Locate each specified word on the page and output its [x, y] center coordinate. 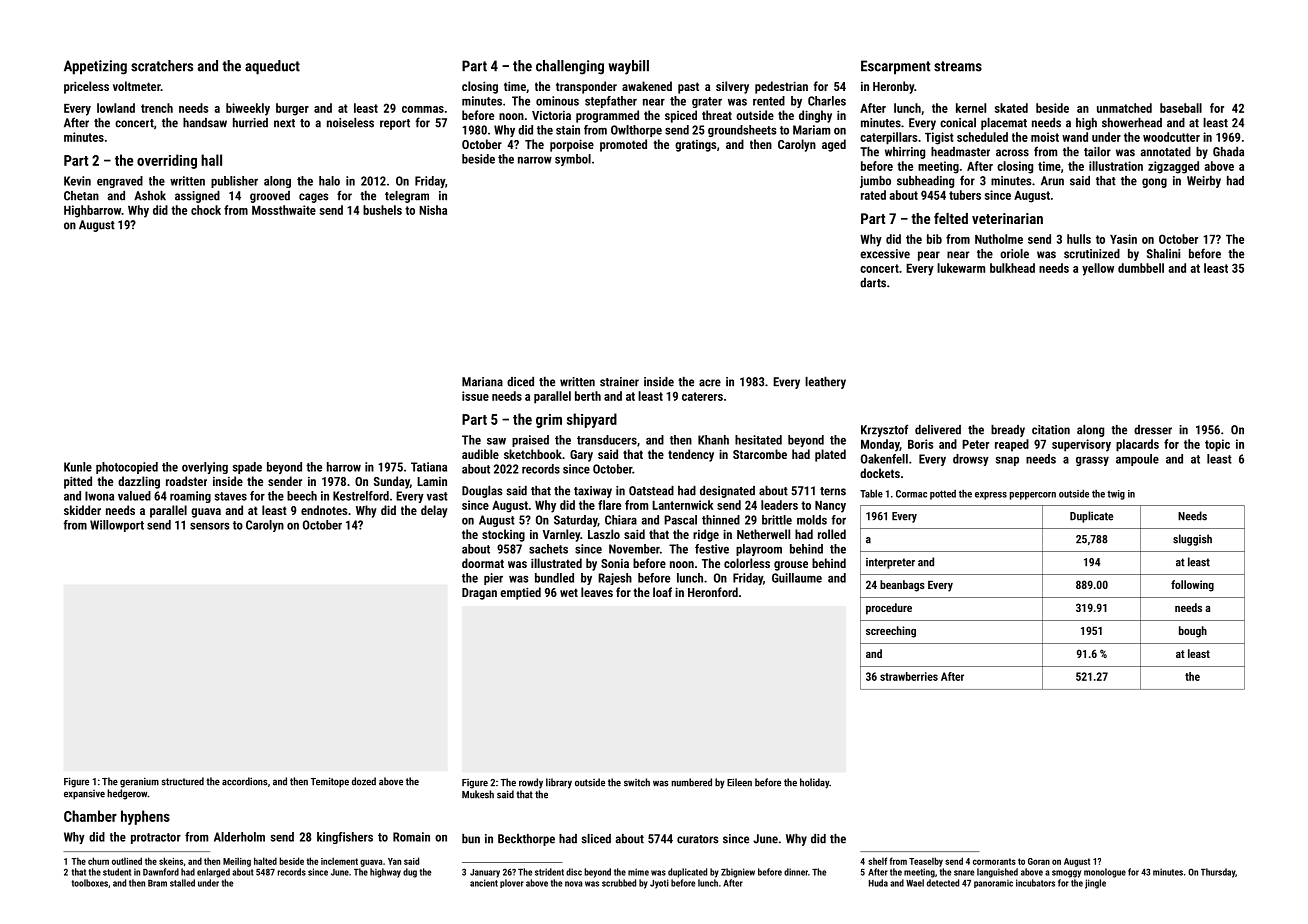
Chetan [81, 196]
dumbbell [1141, 268]
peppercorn [1033, 496]
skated [1011, 108]
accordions [245, 781]
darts [873, 283]
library [559, 783]
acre [710, 383]
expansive [84, 795]
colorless [747, 563]
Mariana [482, 382]
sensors [210, 526]
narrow [535, 160]
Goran [1039, 861]
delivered [938, 430]
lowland [116, 108]
